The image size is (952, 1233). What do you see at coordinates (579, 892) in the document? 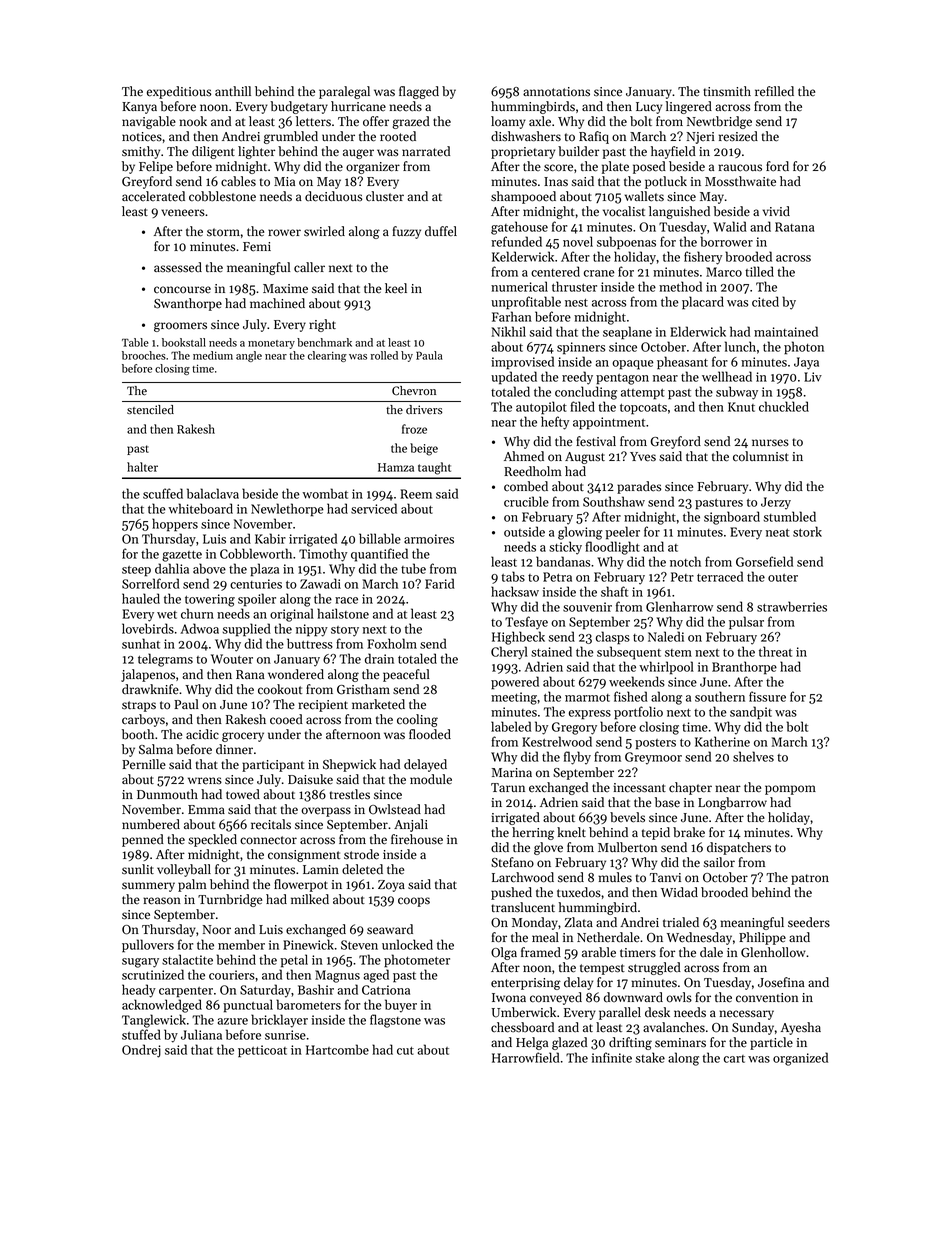
I see `tuxedos` at bounding box center [579, 892].
